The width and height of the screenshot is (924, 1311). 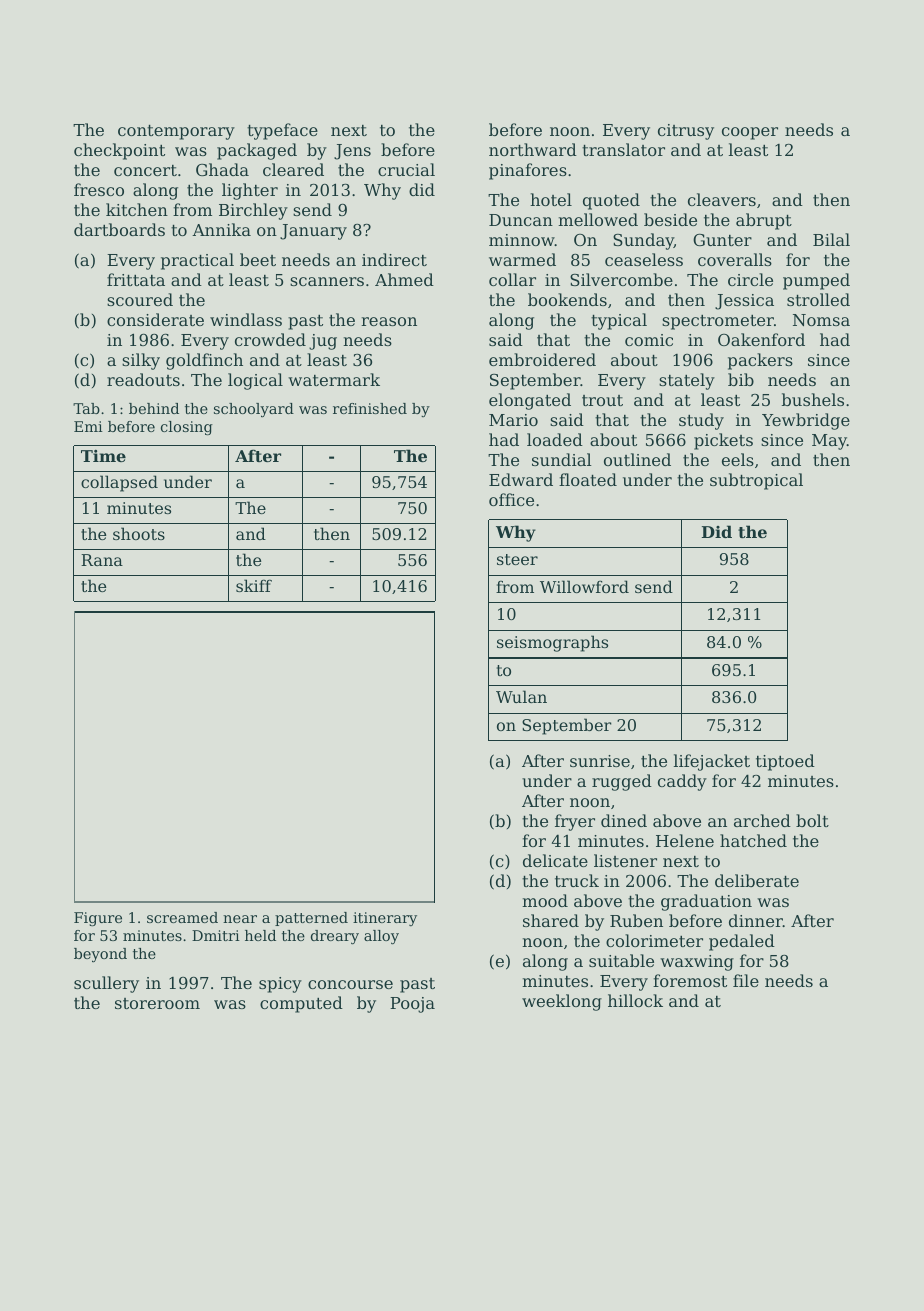 What do you see at coordinates (254, 585) in the screenshot?
I see `skiff` at bounding box center [254, 585].
